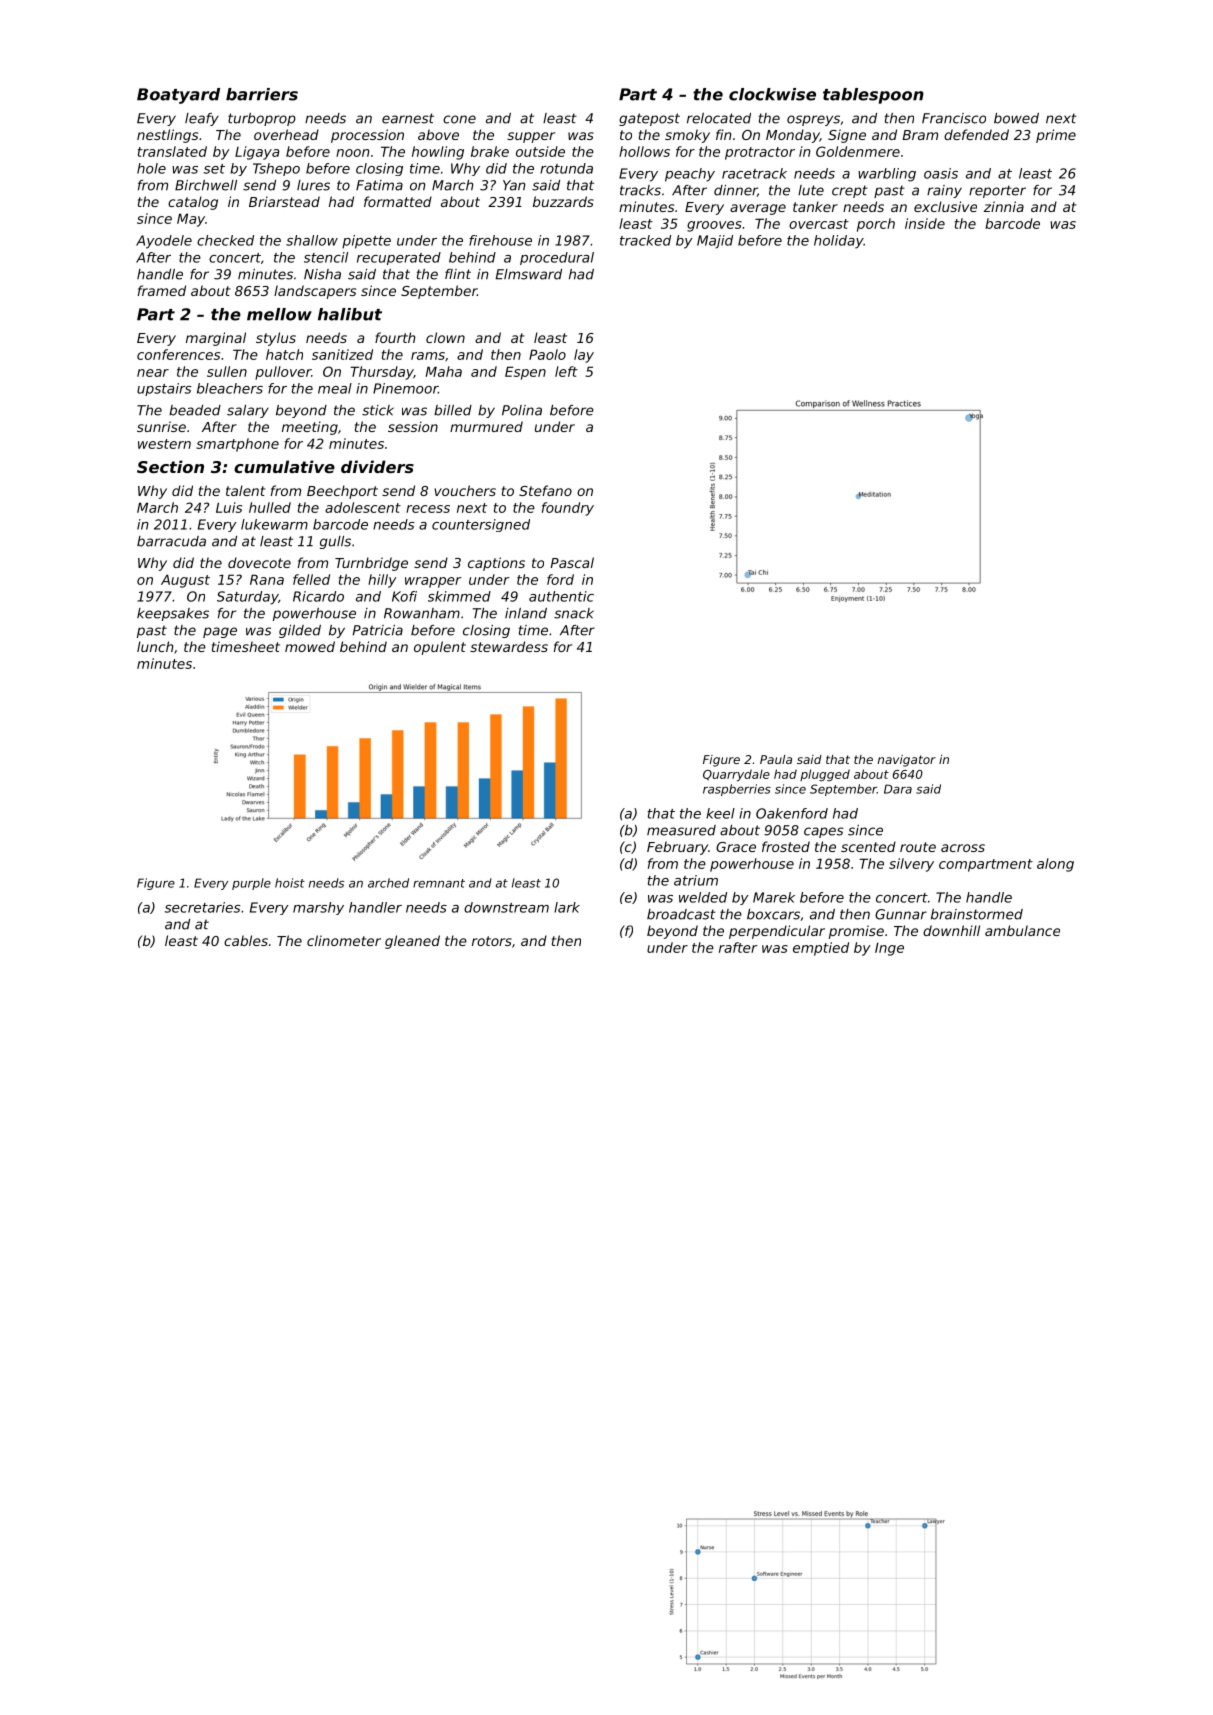  What do you see at coordinates (227, 371) in the screenshot?
I see `sullen` at bounding box center [227, 371].
